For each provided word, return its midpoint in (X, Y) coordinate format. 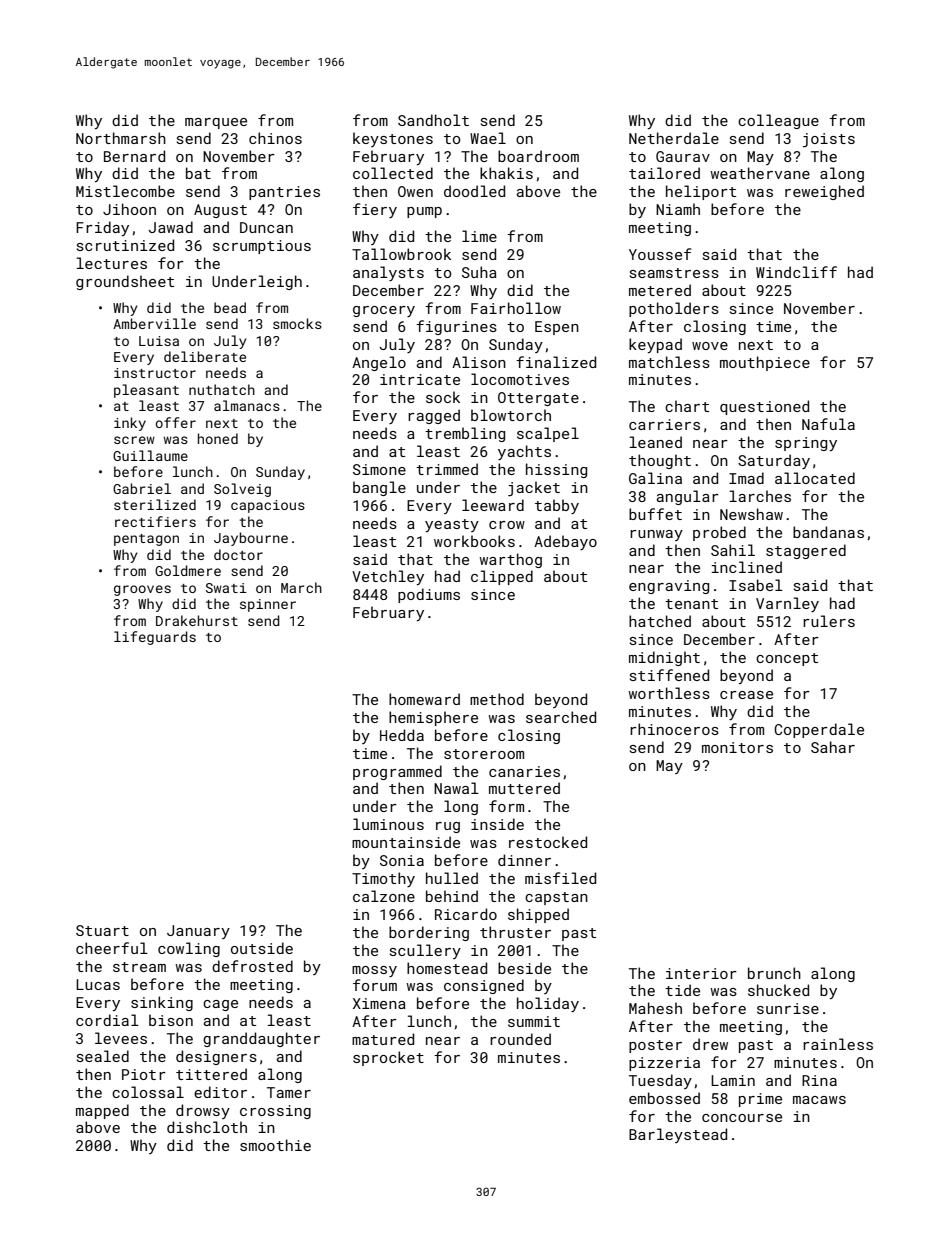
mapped (102, 1111)
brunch (774, 973)
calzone (384, 896)
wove (710, 346)
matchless (669, 362)
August (220, 211)
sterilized (155, 504)
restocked (548, 842)
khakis (506, 173)
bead (230, 307)
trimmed (447, 469)
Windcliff (796, 272)
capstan (556, 898)
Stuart (102, 930)
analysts (388, 273)
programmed (397, 772)
